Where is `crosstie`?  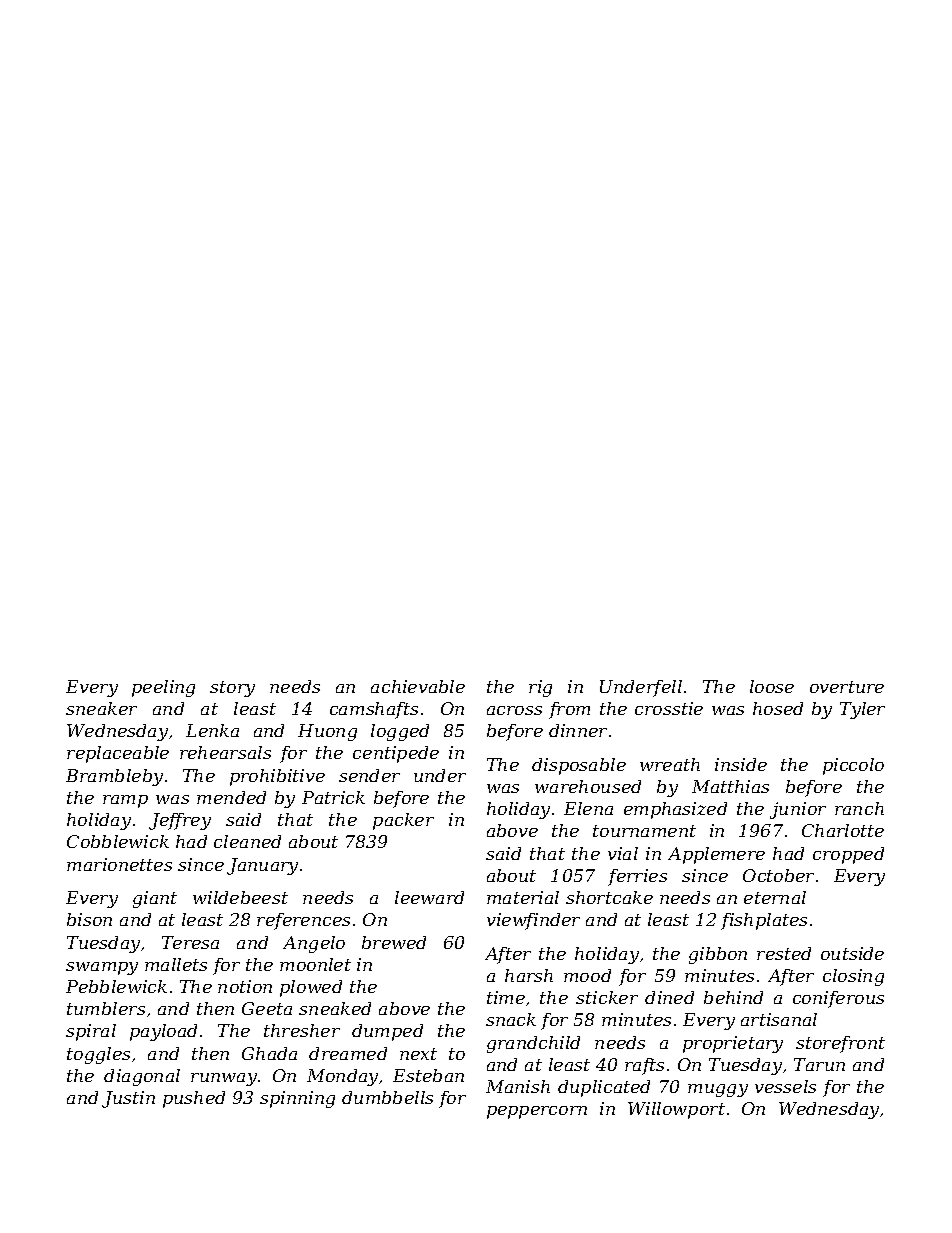 crosstie is located at coordinates (669, 708).
